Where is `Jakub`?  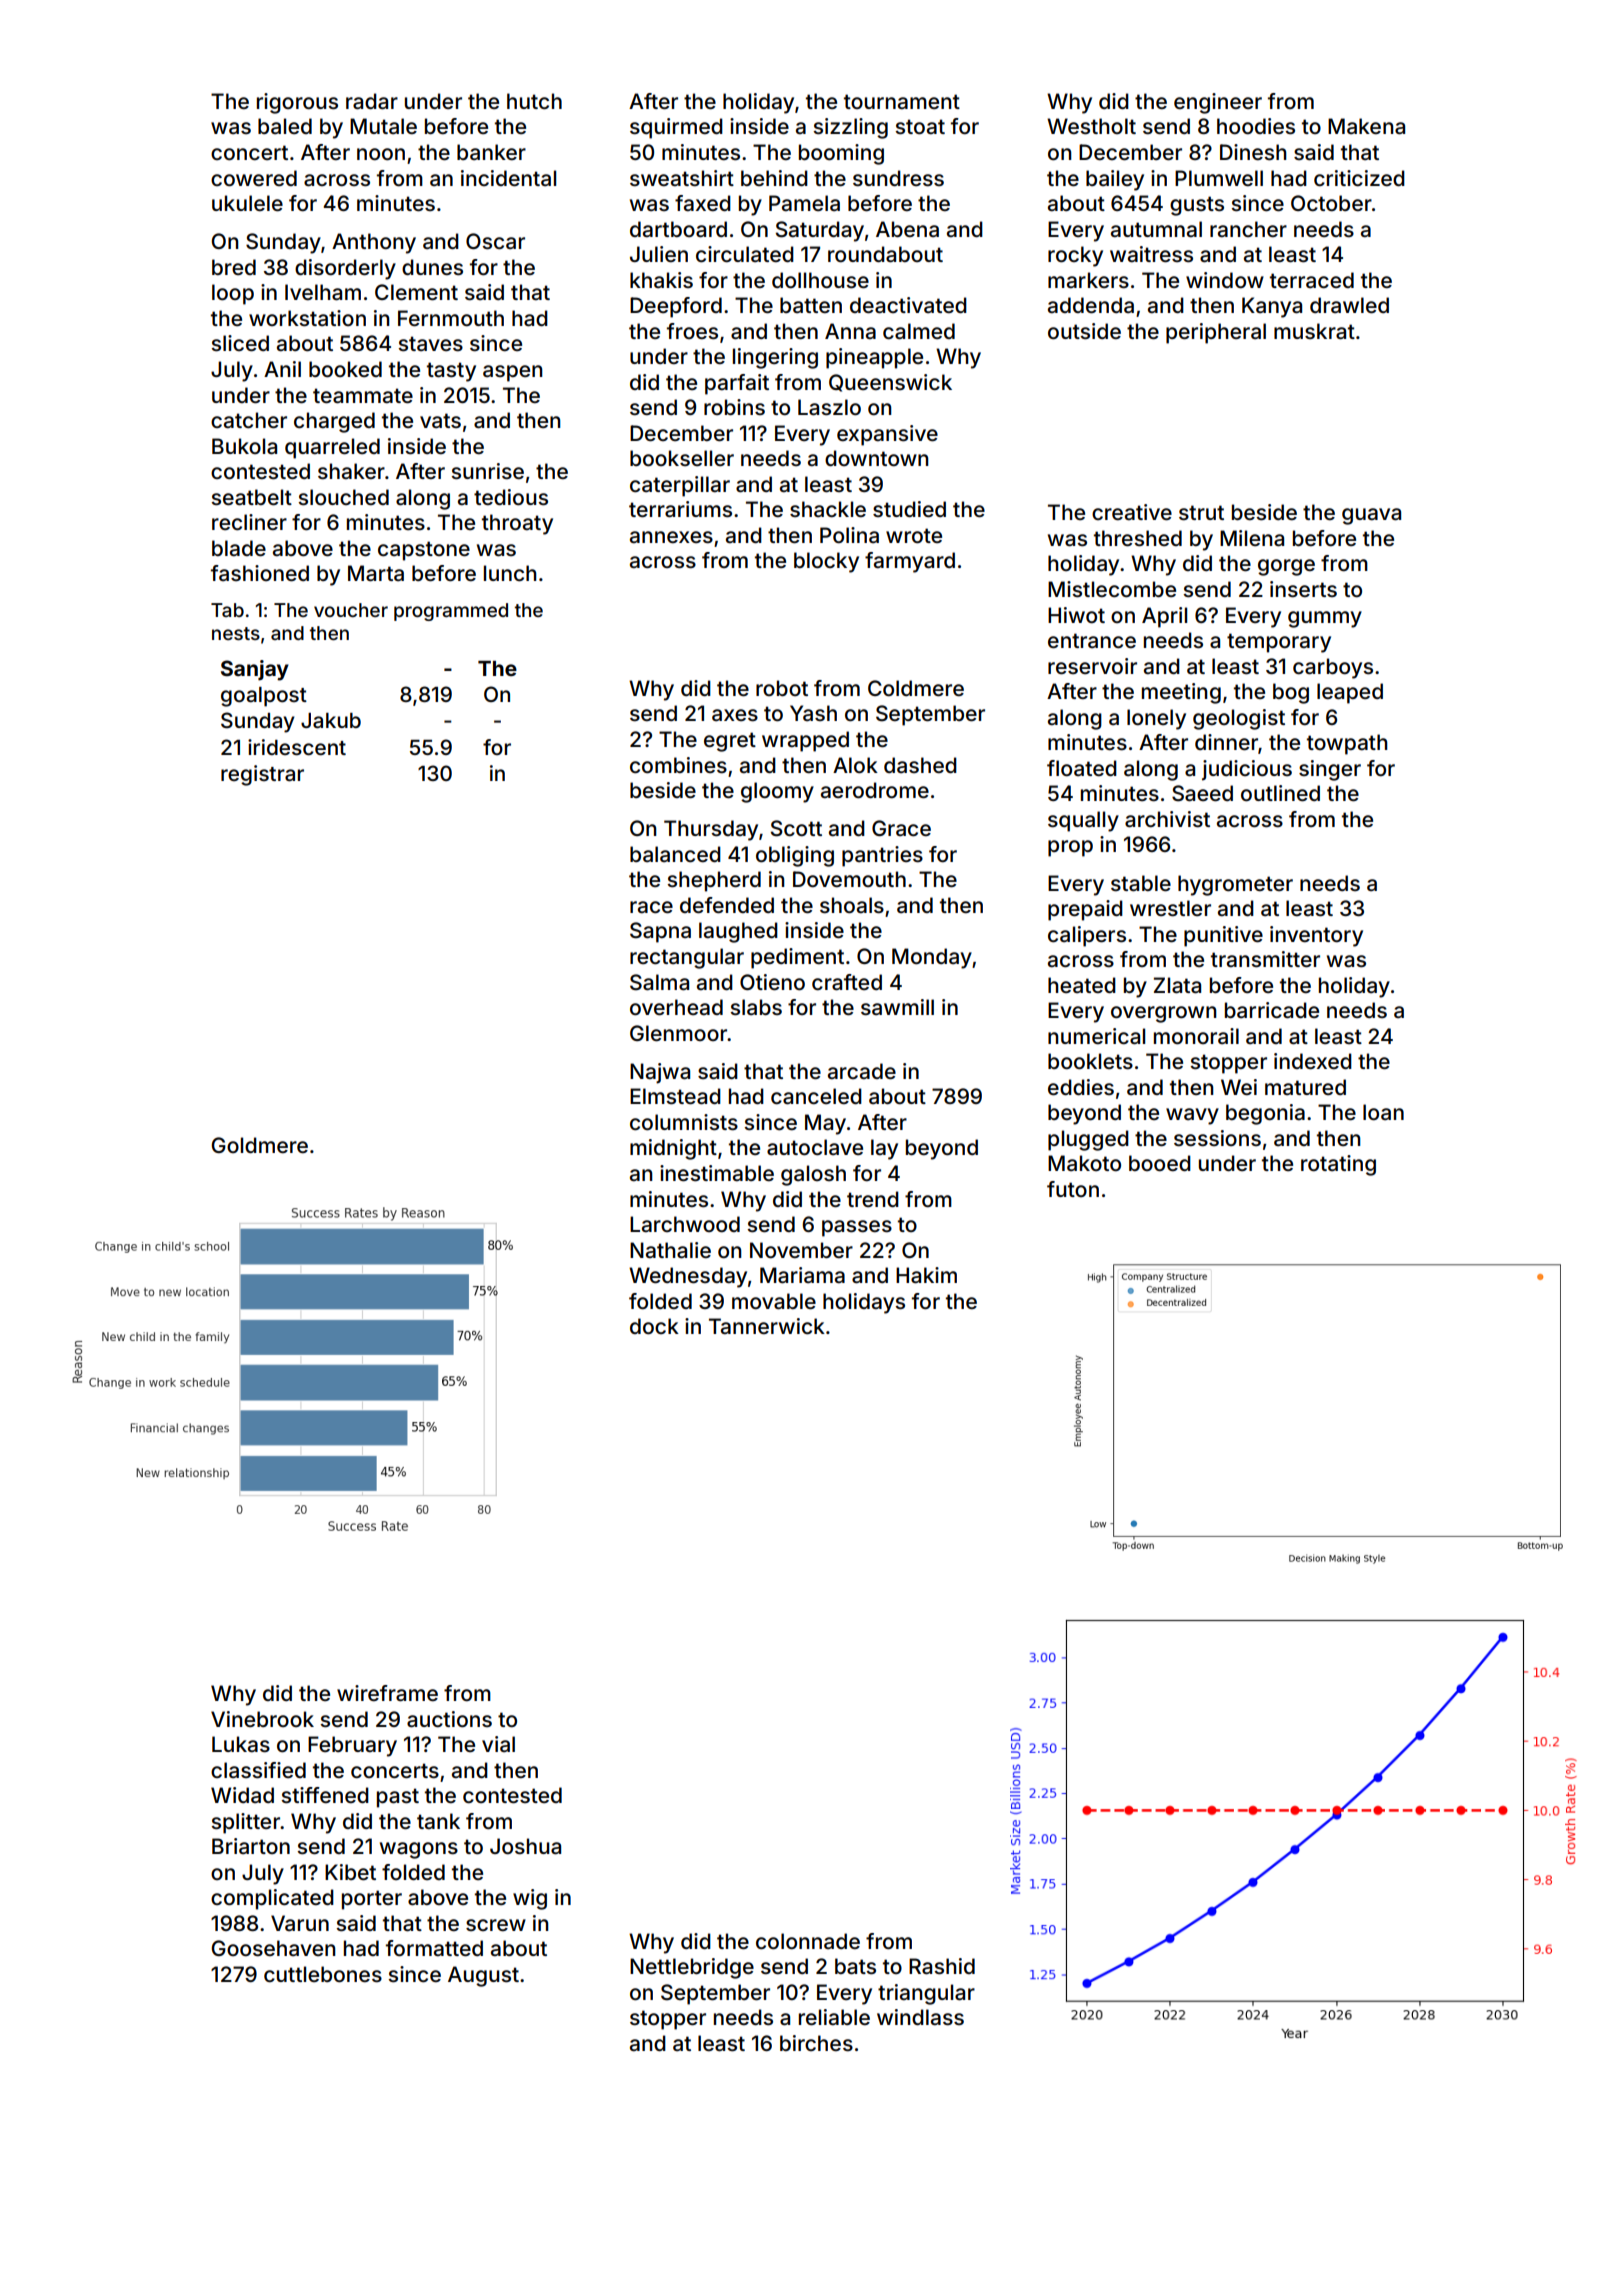 Jakub is located at coordinates (331, 721).
